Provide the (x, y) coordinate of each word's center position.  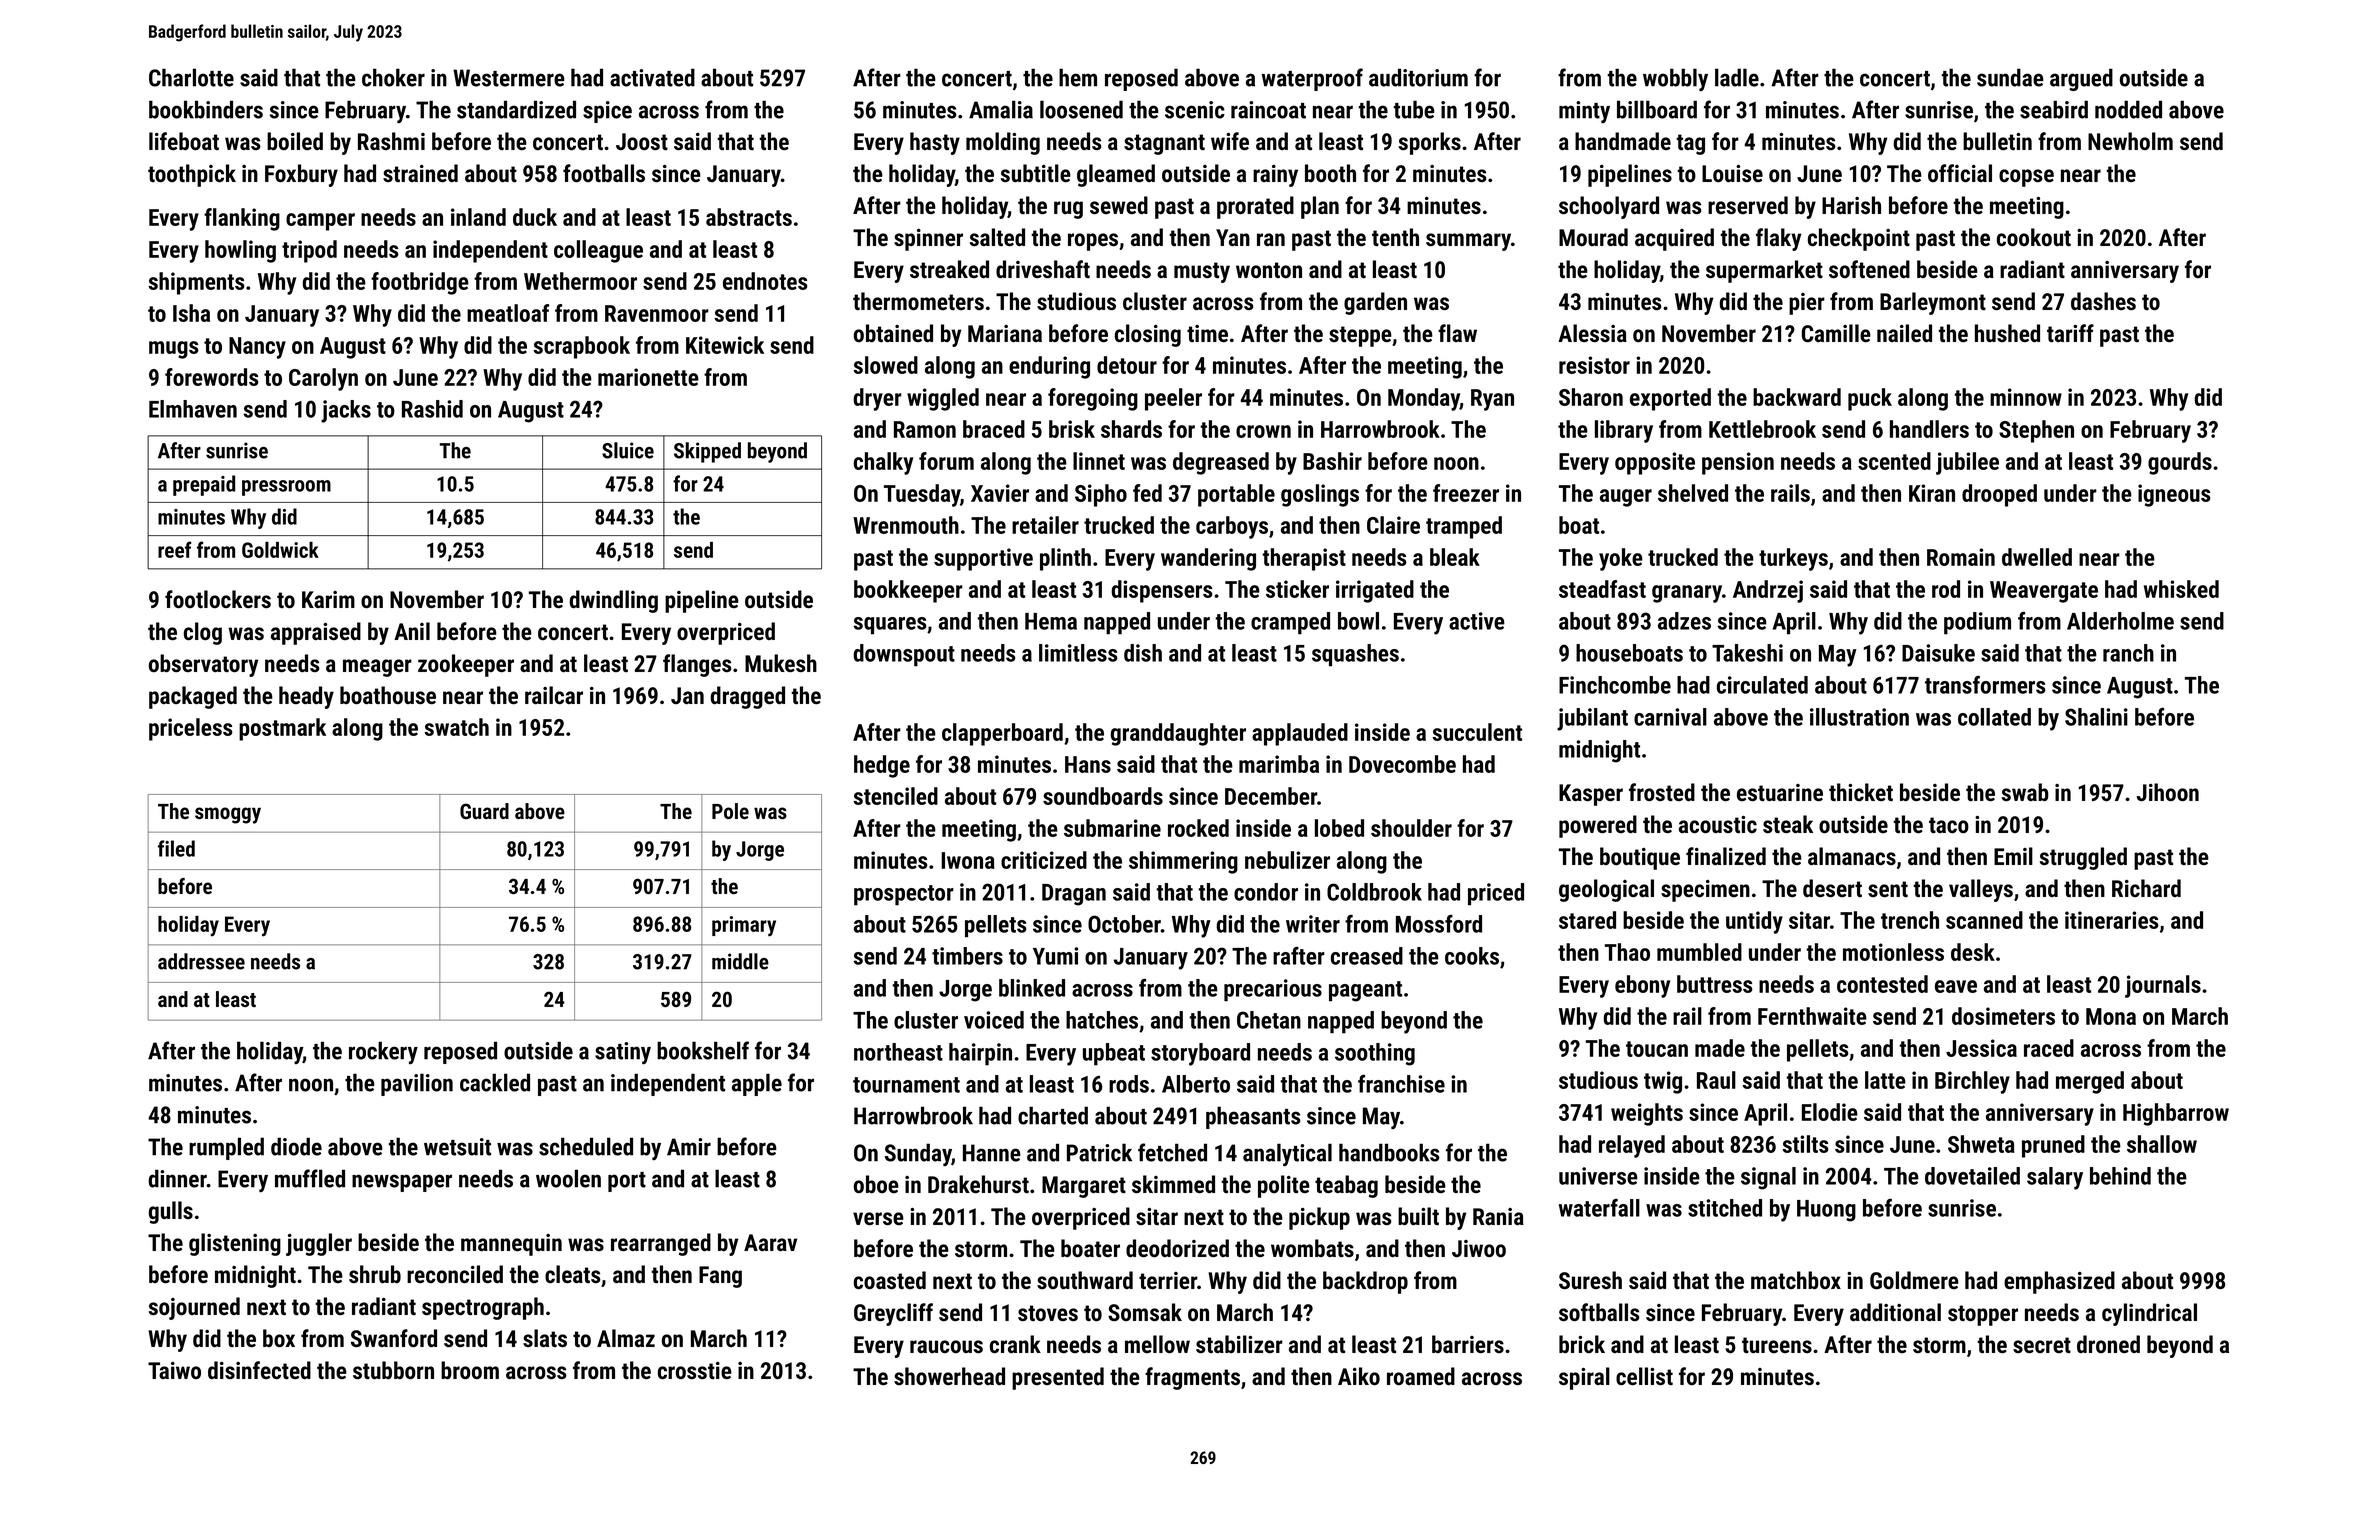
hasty (935, 143)
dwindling (614, 601)
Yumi (1055, 956)
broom (470, 1370)
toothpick (192, 175)
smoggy (228, 815)
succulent (1477, 732)
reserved (1748, 205)
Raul (1716, 1080)
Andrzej (1768, 591)
